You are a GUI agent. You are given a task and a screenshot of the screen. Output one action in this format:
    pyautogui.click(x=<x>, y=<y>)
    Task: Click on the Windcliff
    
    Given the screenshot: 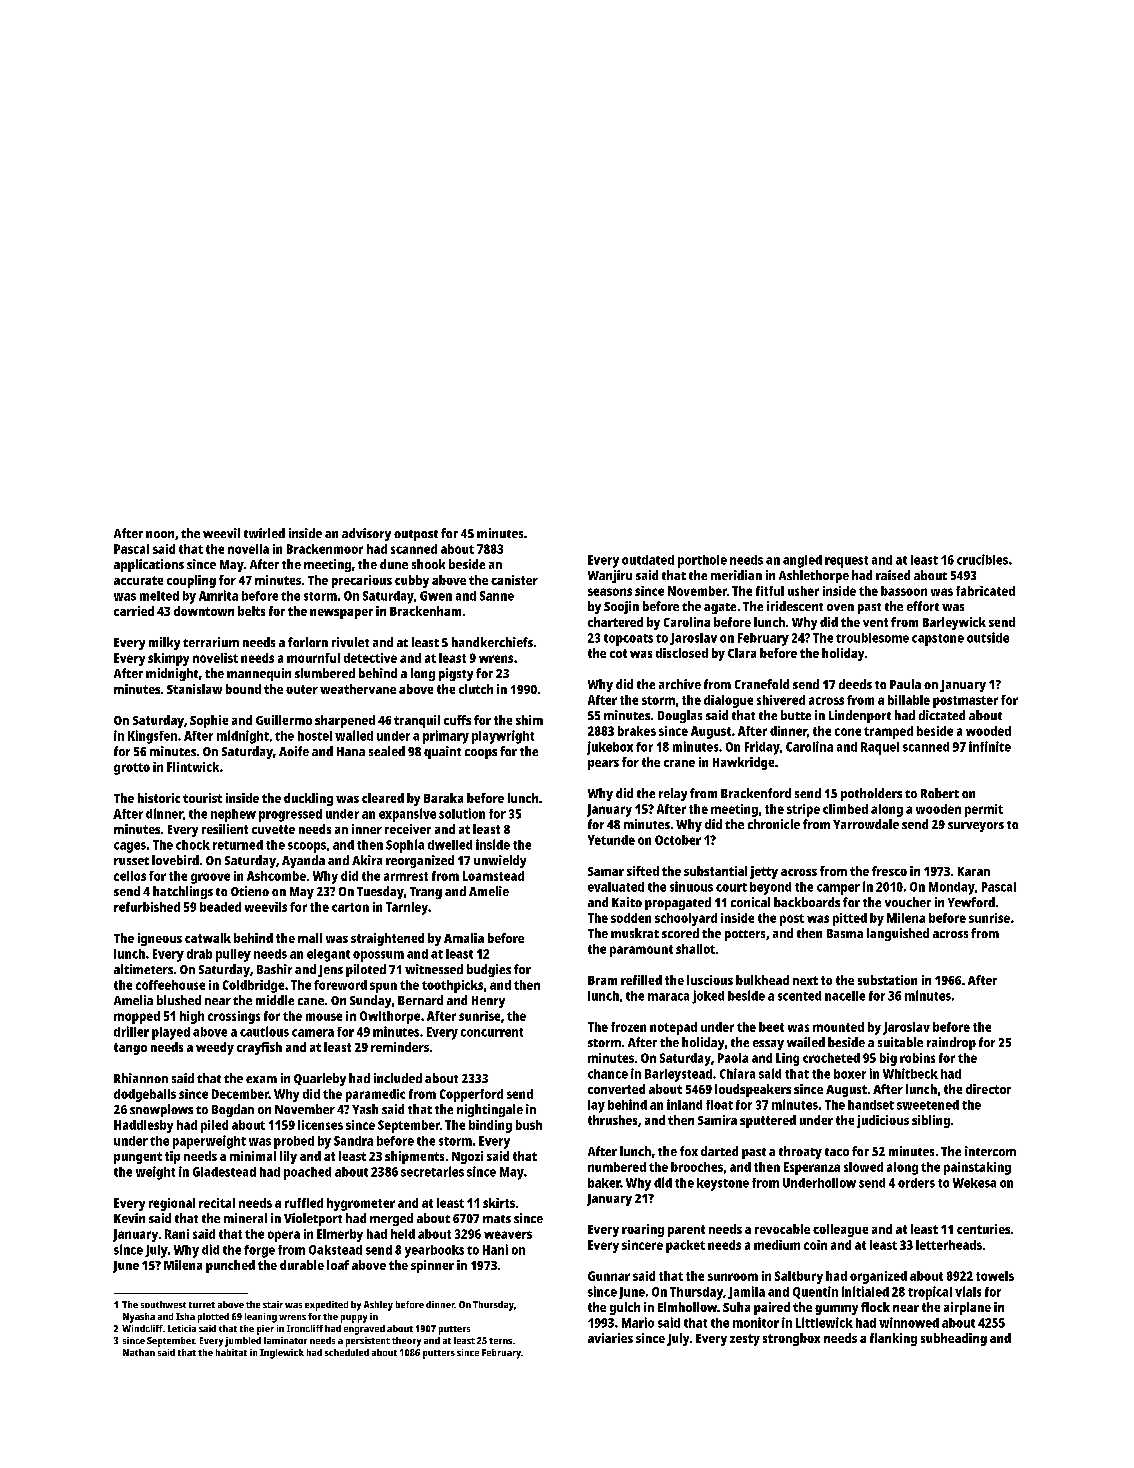 What is the action you would take?
    pyautogui.click(x=142, y=1328)
